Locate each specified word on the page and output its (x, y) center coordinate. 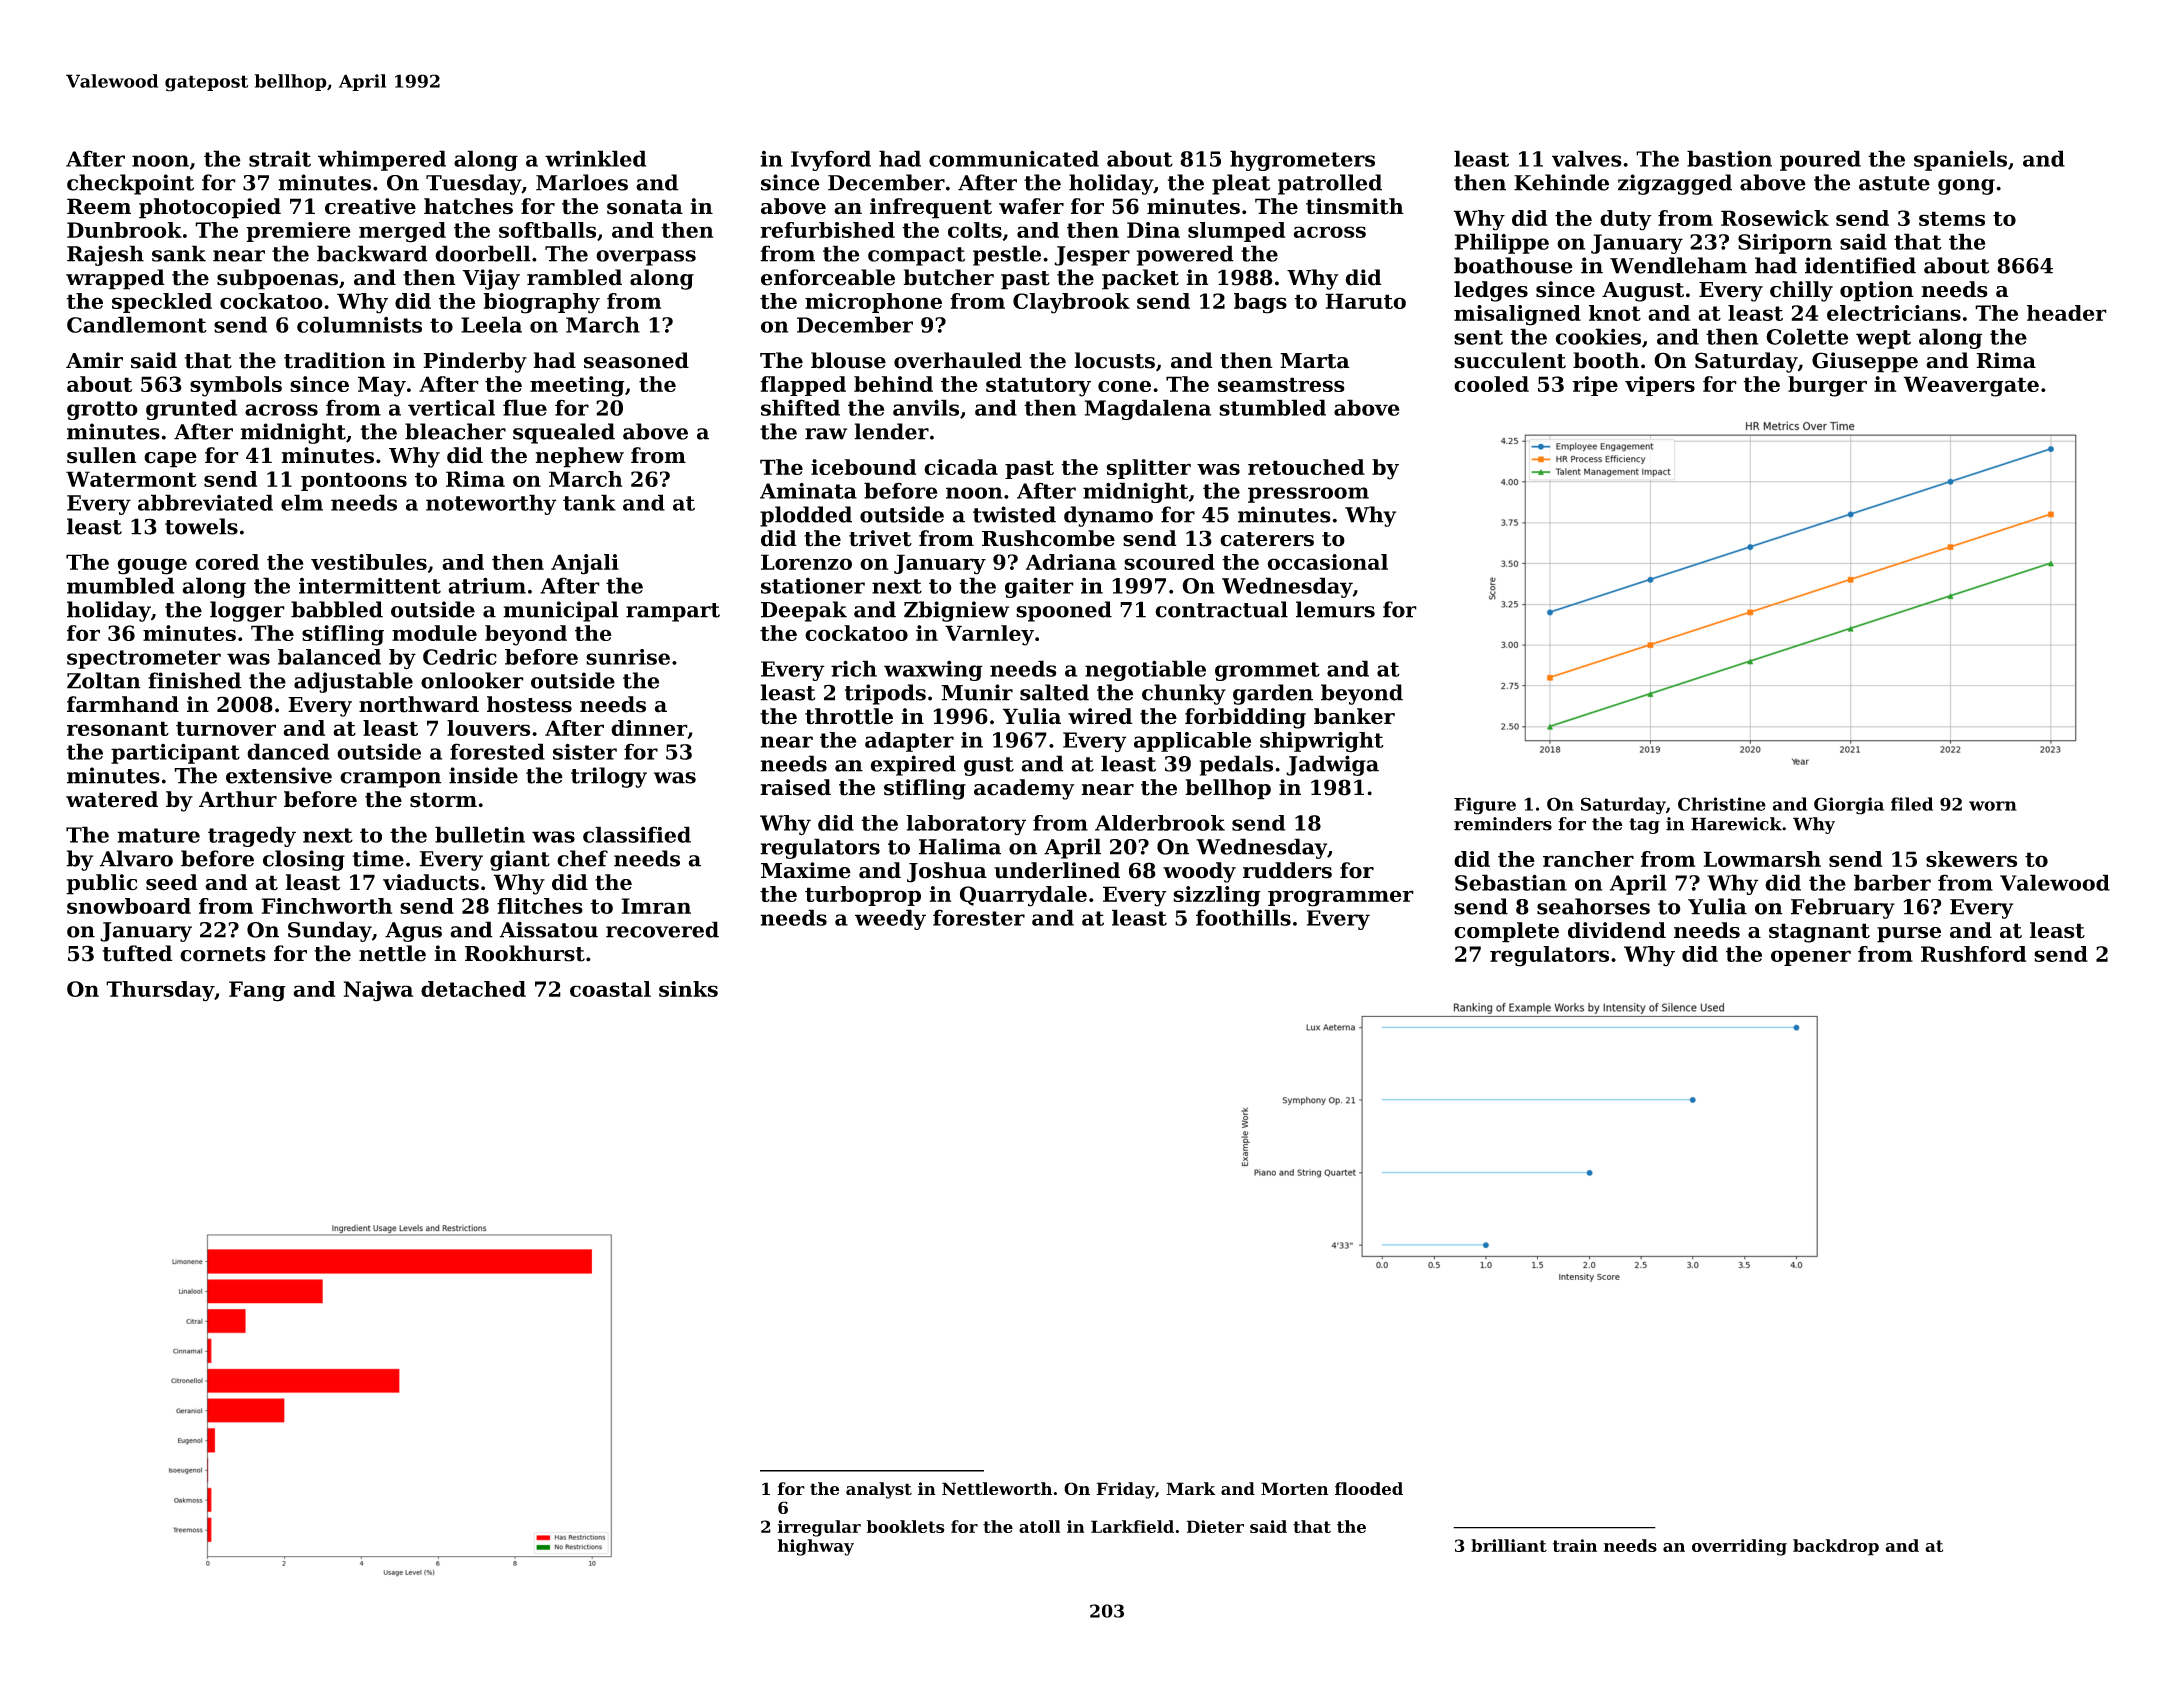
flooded (1369, 1488)
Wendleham (1678, 265)
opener (1811, 958)
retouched (1306, 467)
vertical (451, 407)
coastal (610, 989)
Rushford (1973, 954)
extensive (279, 775)
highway (816, 1547)
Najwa (378, 991)
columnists (359, 324)
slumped (1236, 232)
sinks (688, 989)
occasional (1327, 562)
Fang (257, 991)
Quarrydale (1023, 896)
